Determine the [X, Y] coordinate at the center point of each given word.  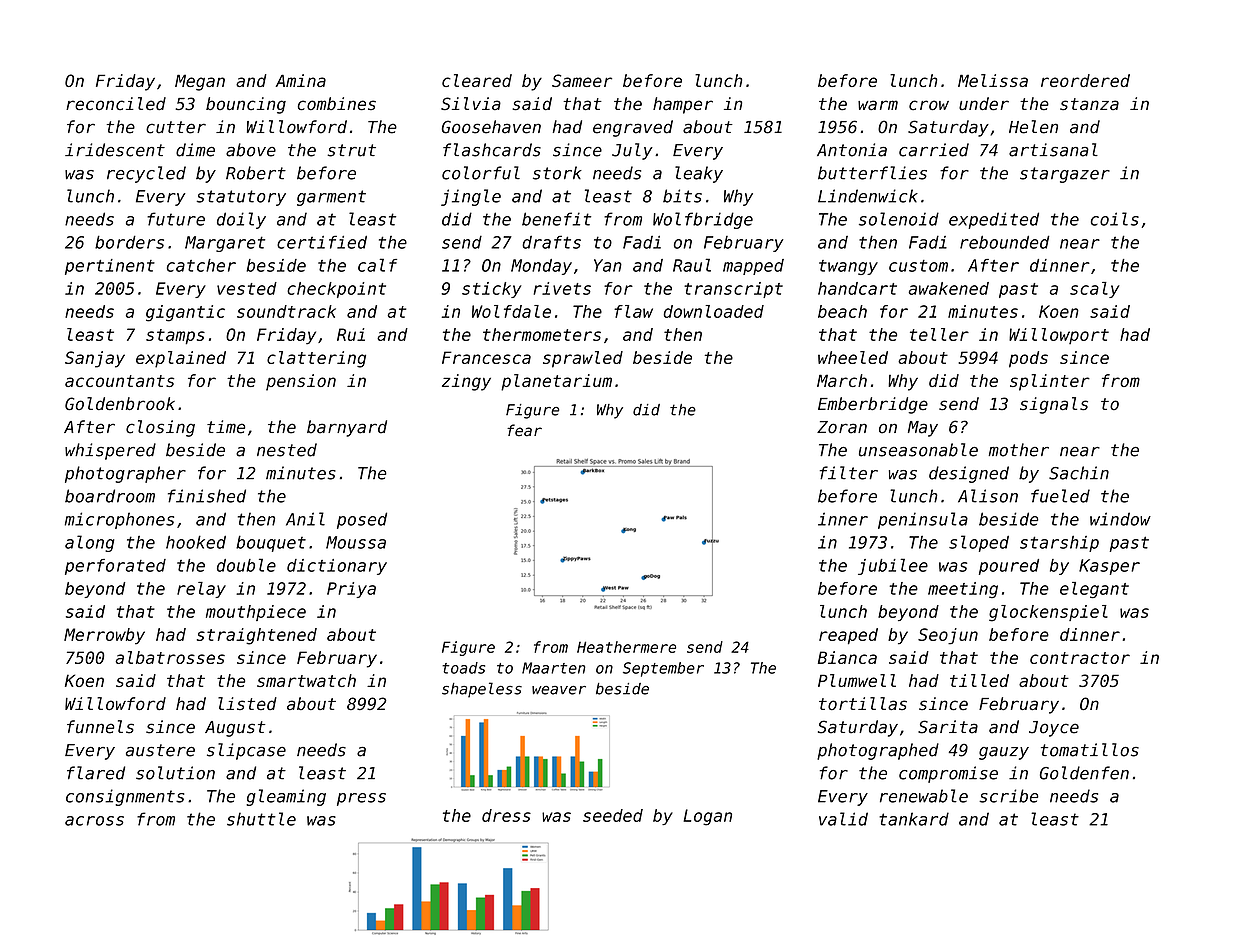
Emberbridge [873, 405]
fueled [1060, 496]
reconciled [116, 104]
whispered [110, 451]
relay [201, 590]
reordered [1085, 80]
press [361, 799]
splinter [1050, 382]
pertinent [110, 267]
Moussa [356, 542]
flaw [633, 311]
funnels [100, 727]
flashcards [492, 150]
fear [524, 430]
